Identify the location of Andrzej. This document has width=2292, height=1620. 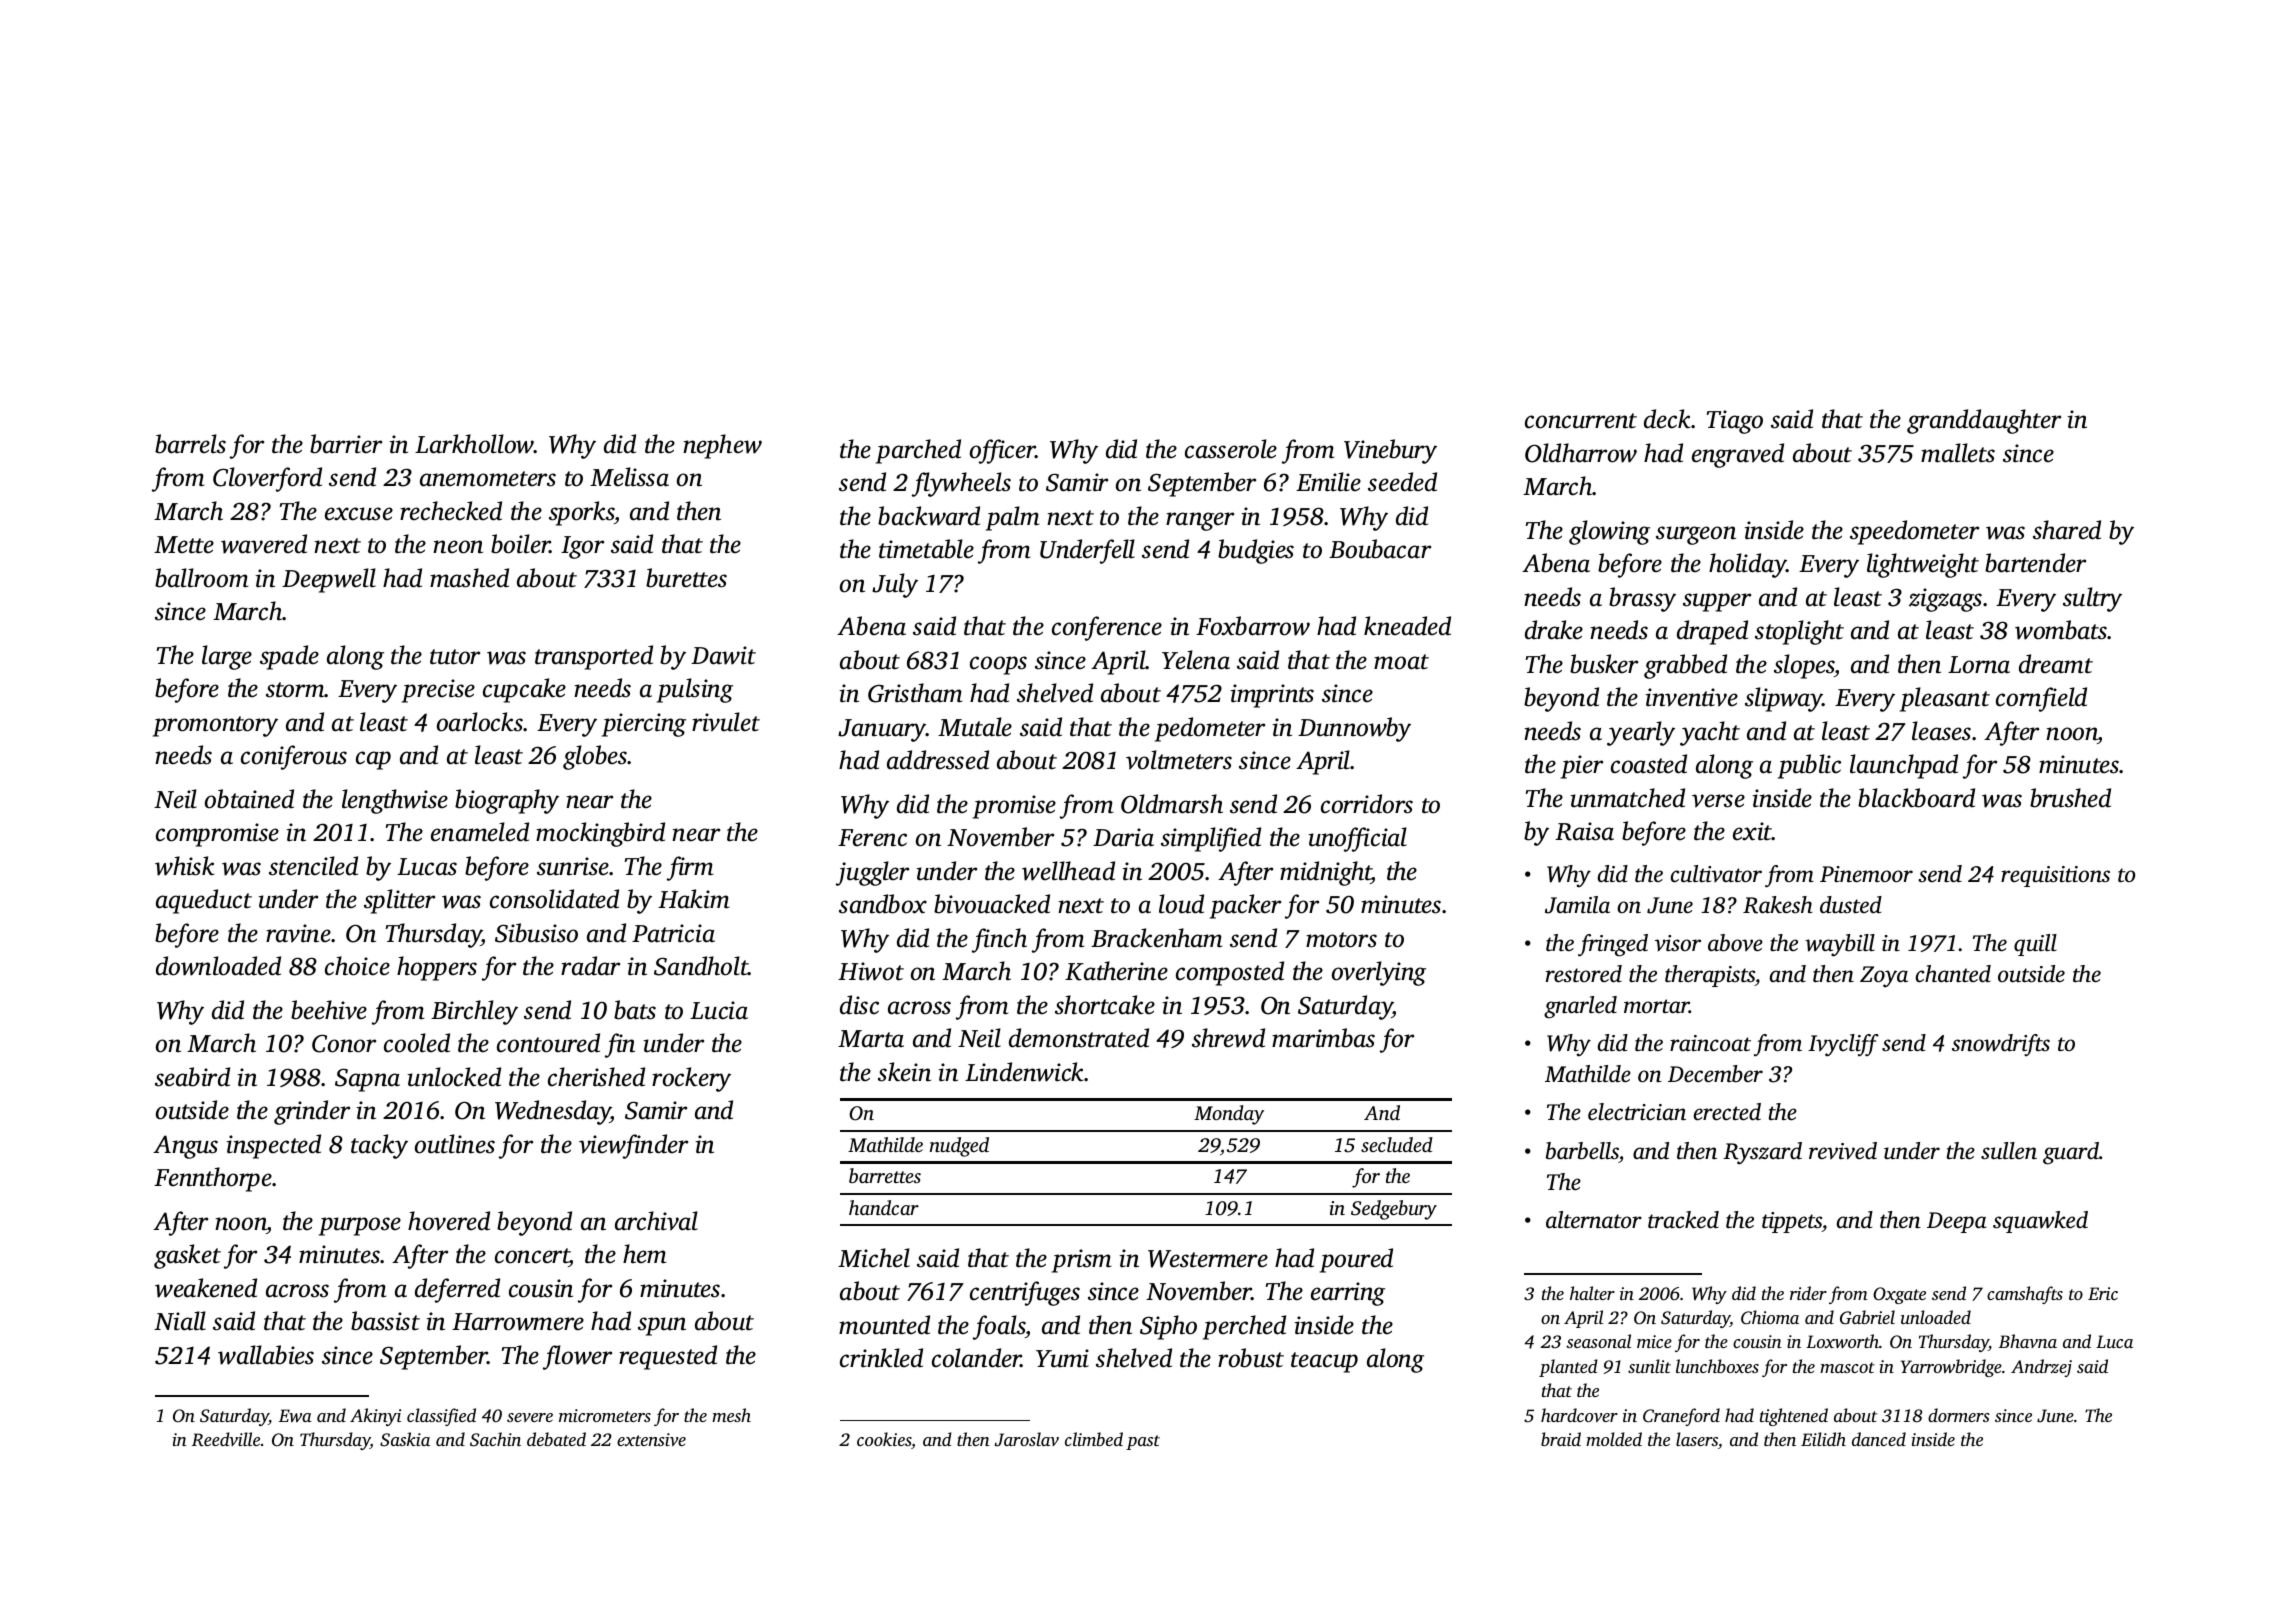
(2041, 1368).
